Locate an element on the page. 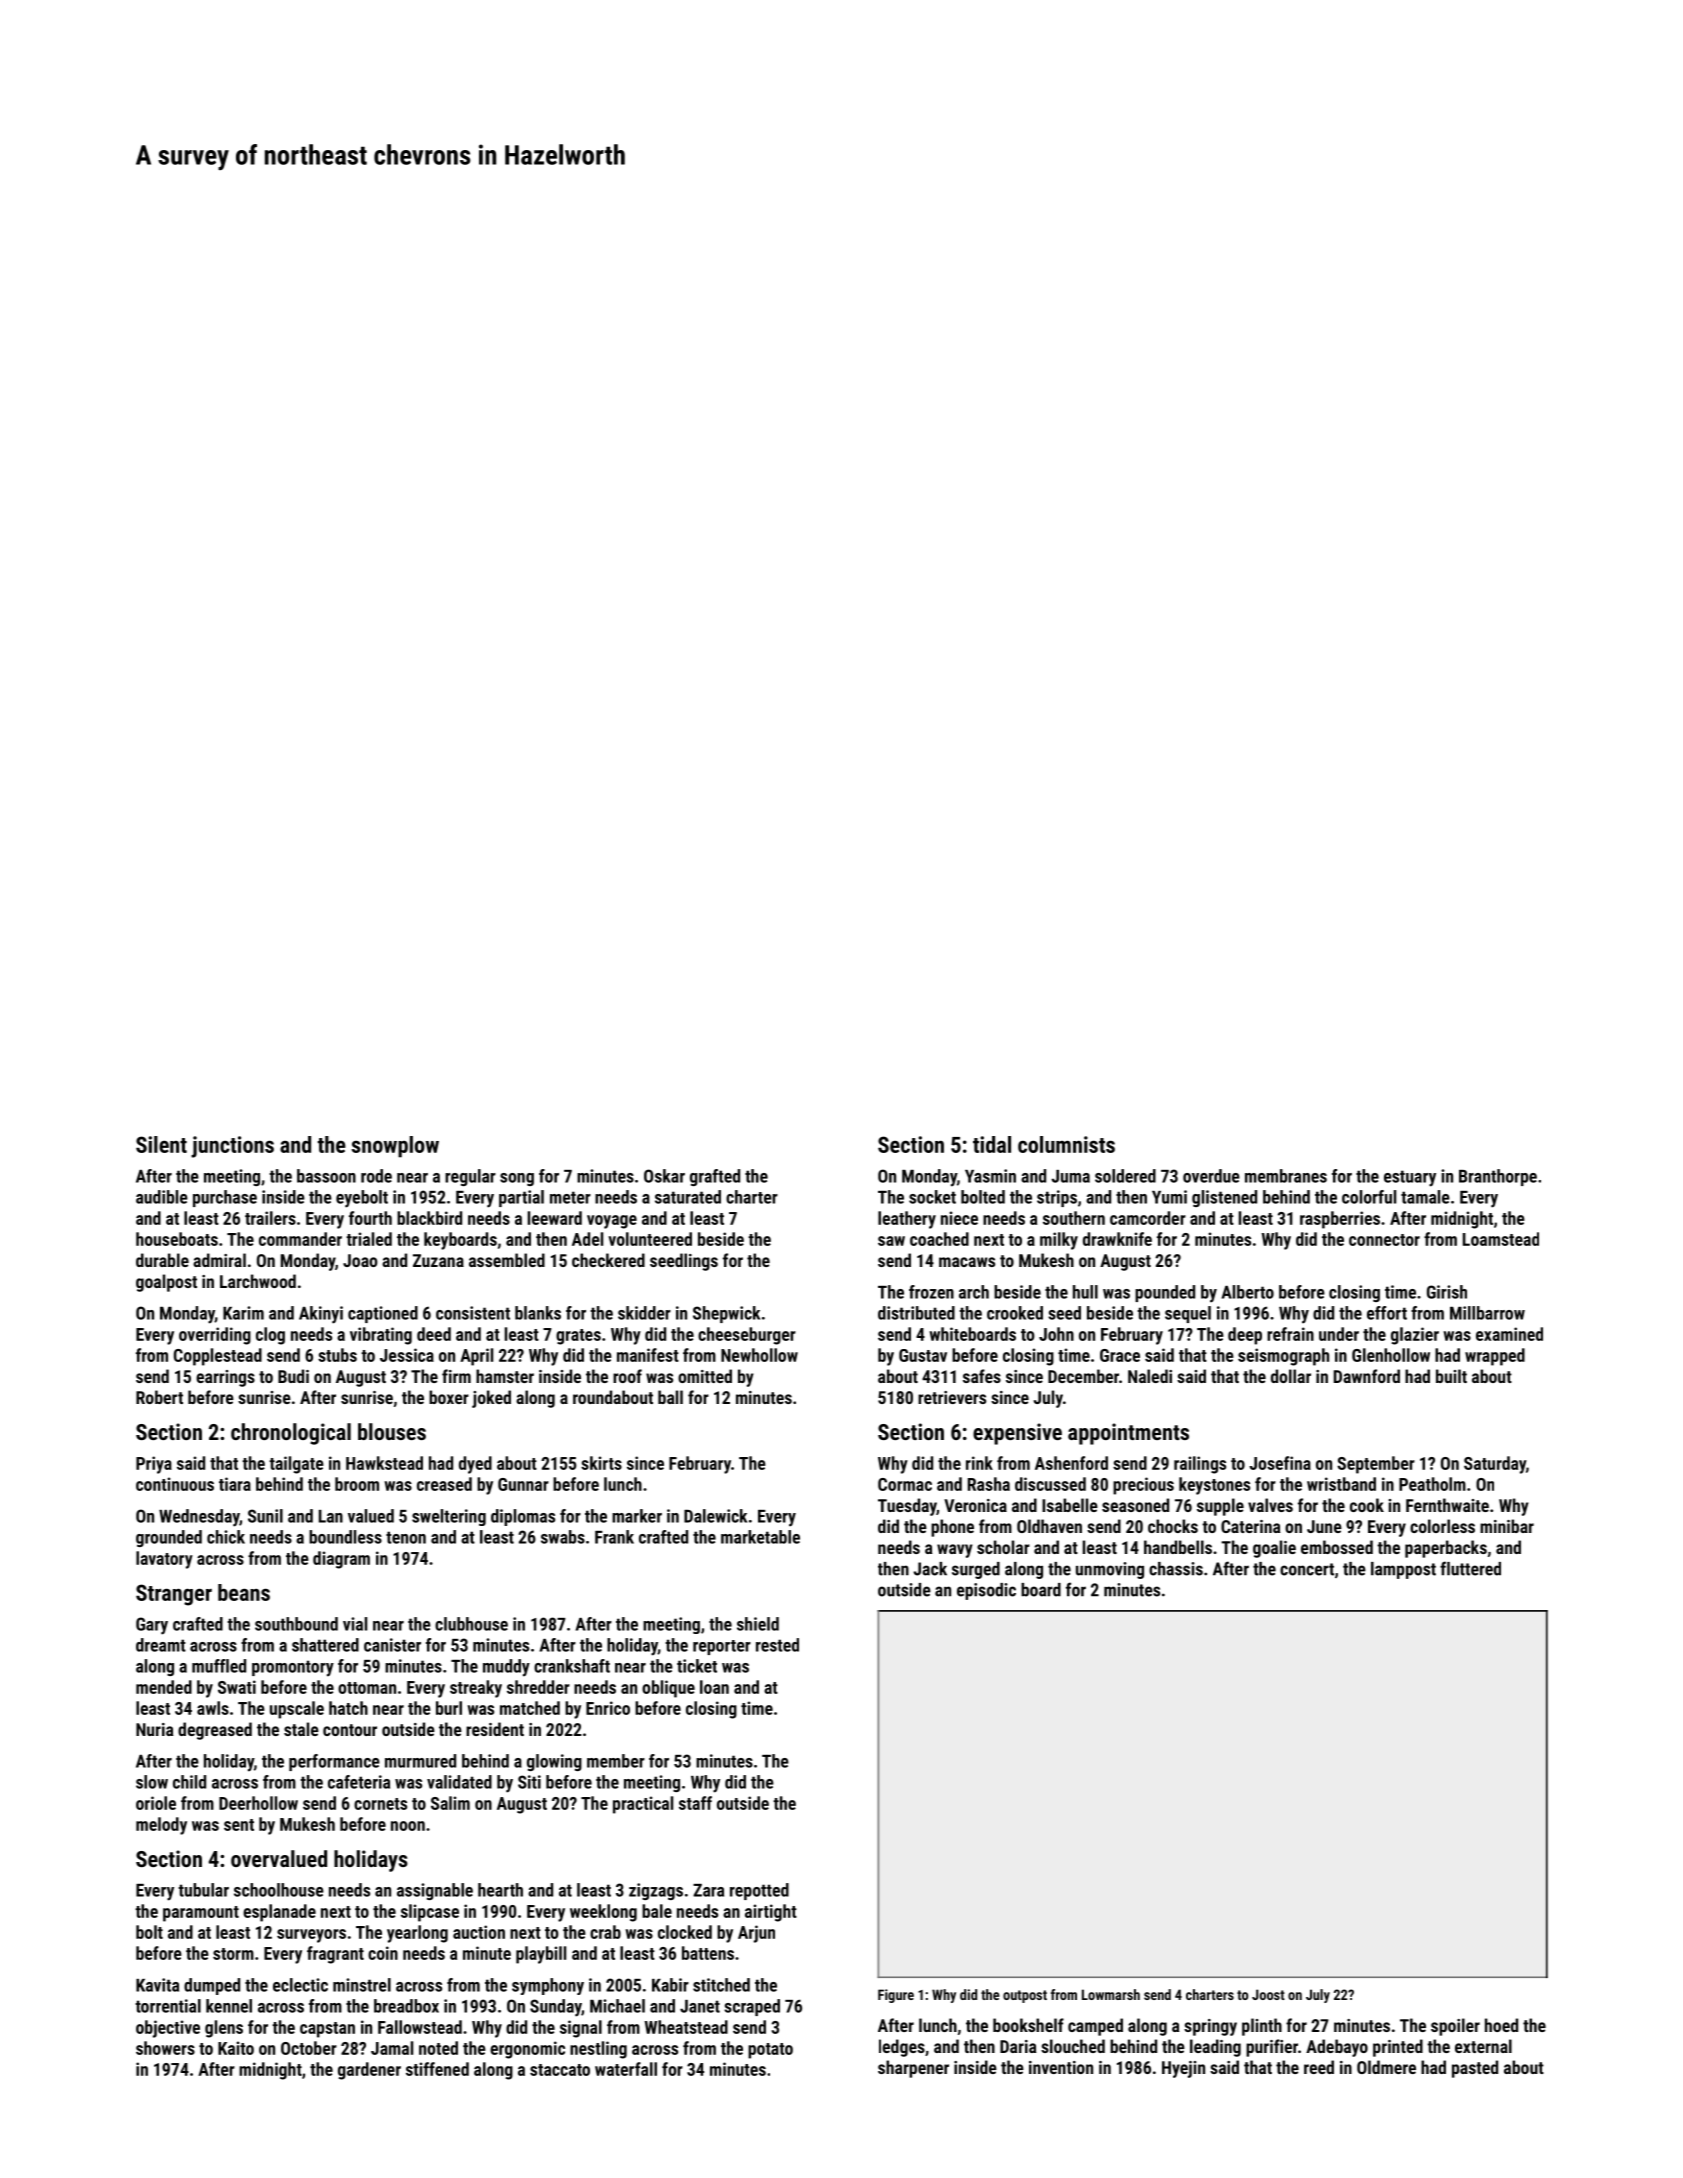 The height and width of the document is (2178, 1683). columnists is located at coordinates (1066, 1144).
